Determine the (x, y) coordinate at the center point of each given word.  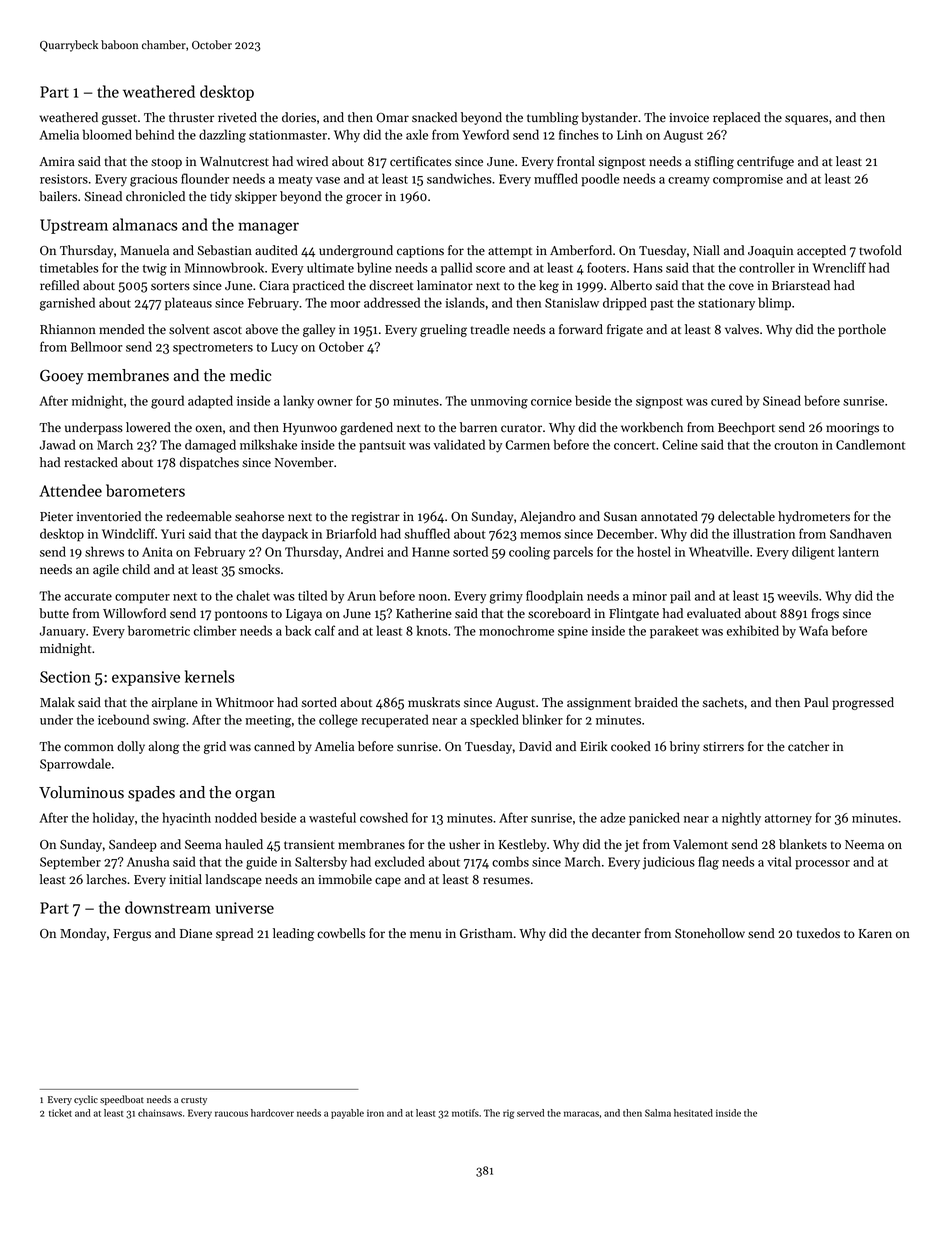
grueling (443, 330)
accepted (821, 251)
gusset (119, 119)
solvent (189, 329)
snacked (434, 117)
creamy (689, 182)
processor (822, 865)
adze (613, 817)
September (70, 863)
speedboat (122, 1100)
